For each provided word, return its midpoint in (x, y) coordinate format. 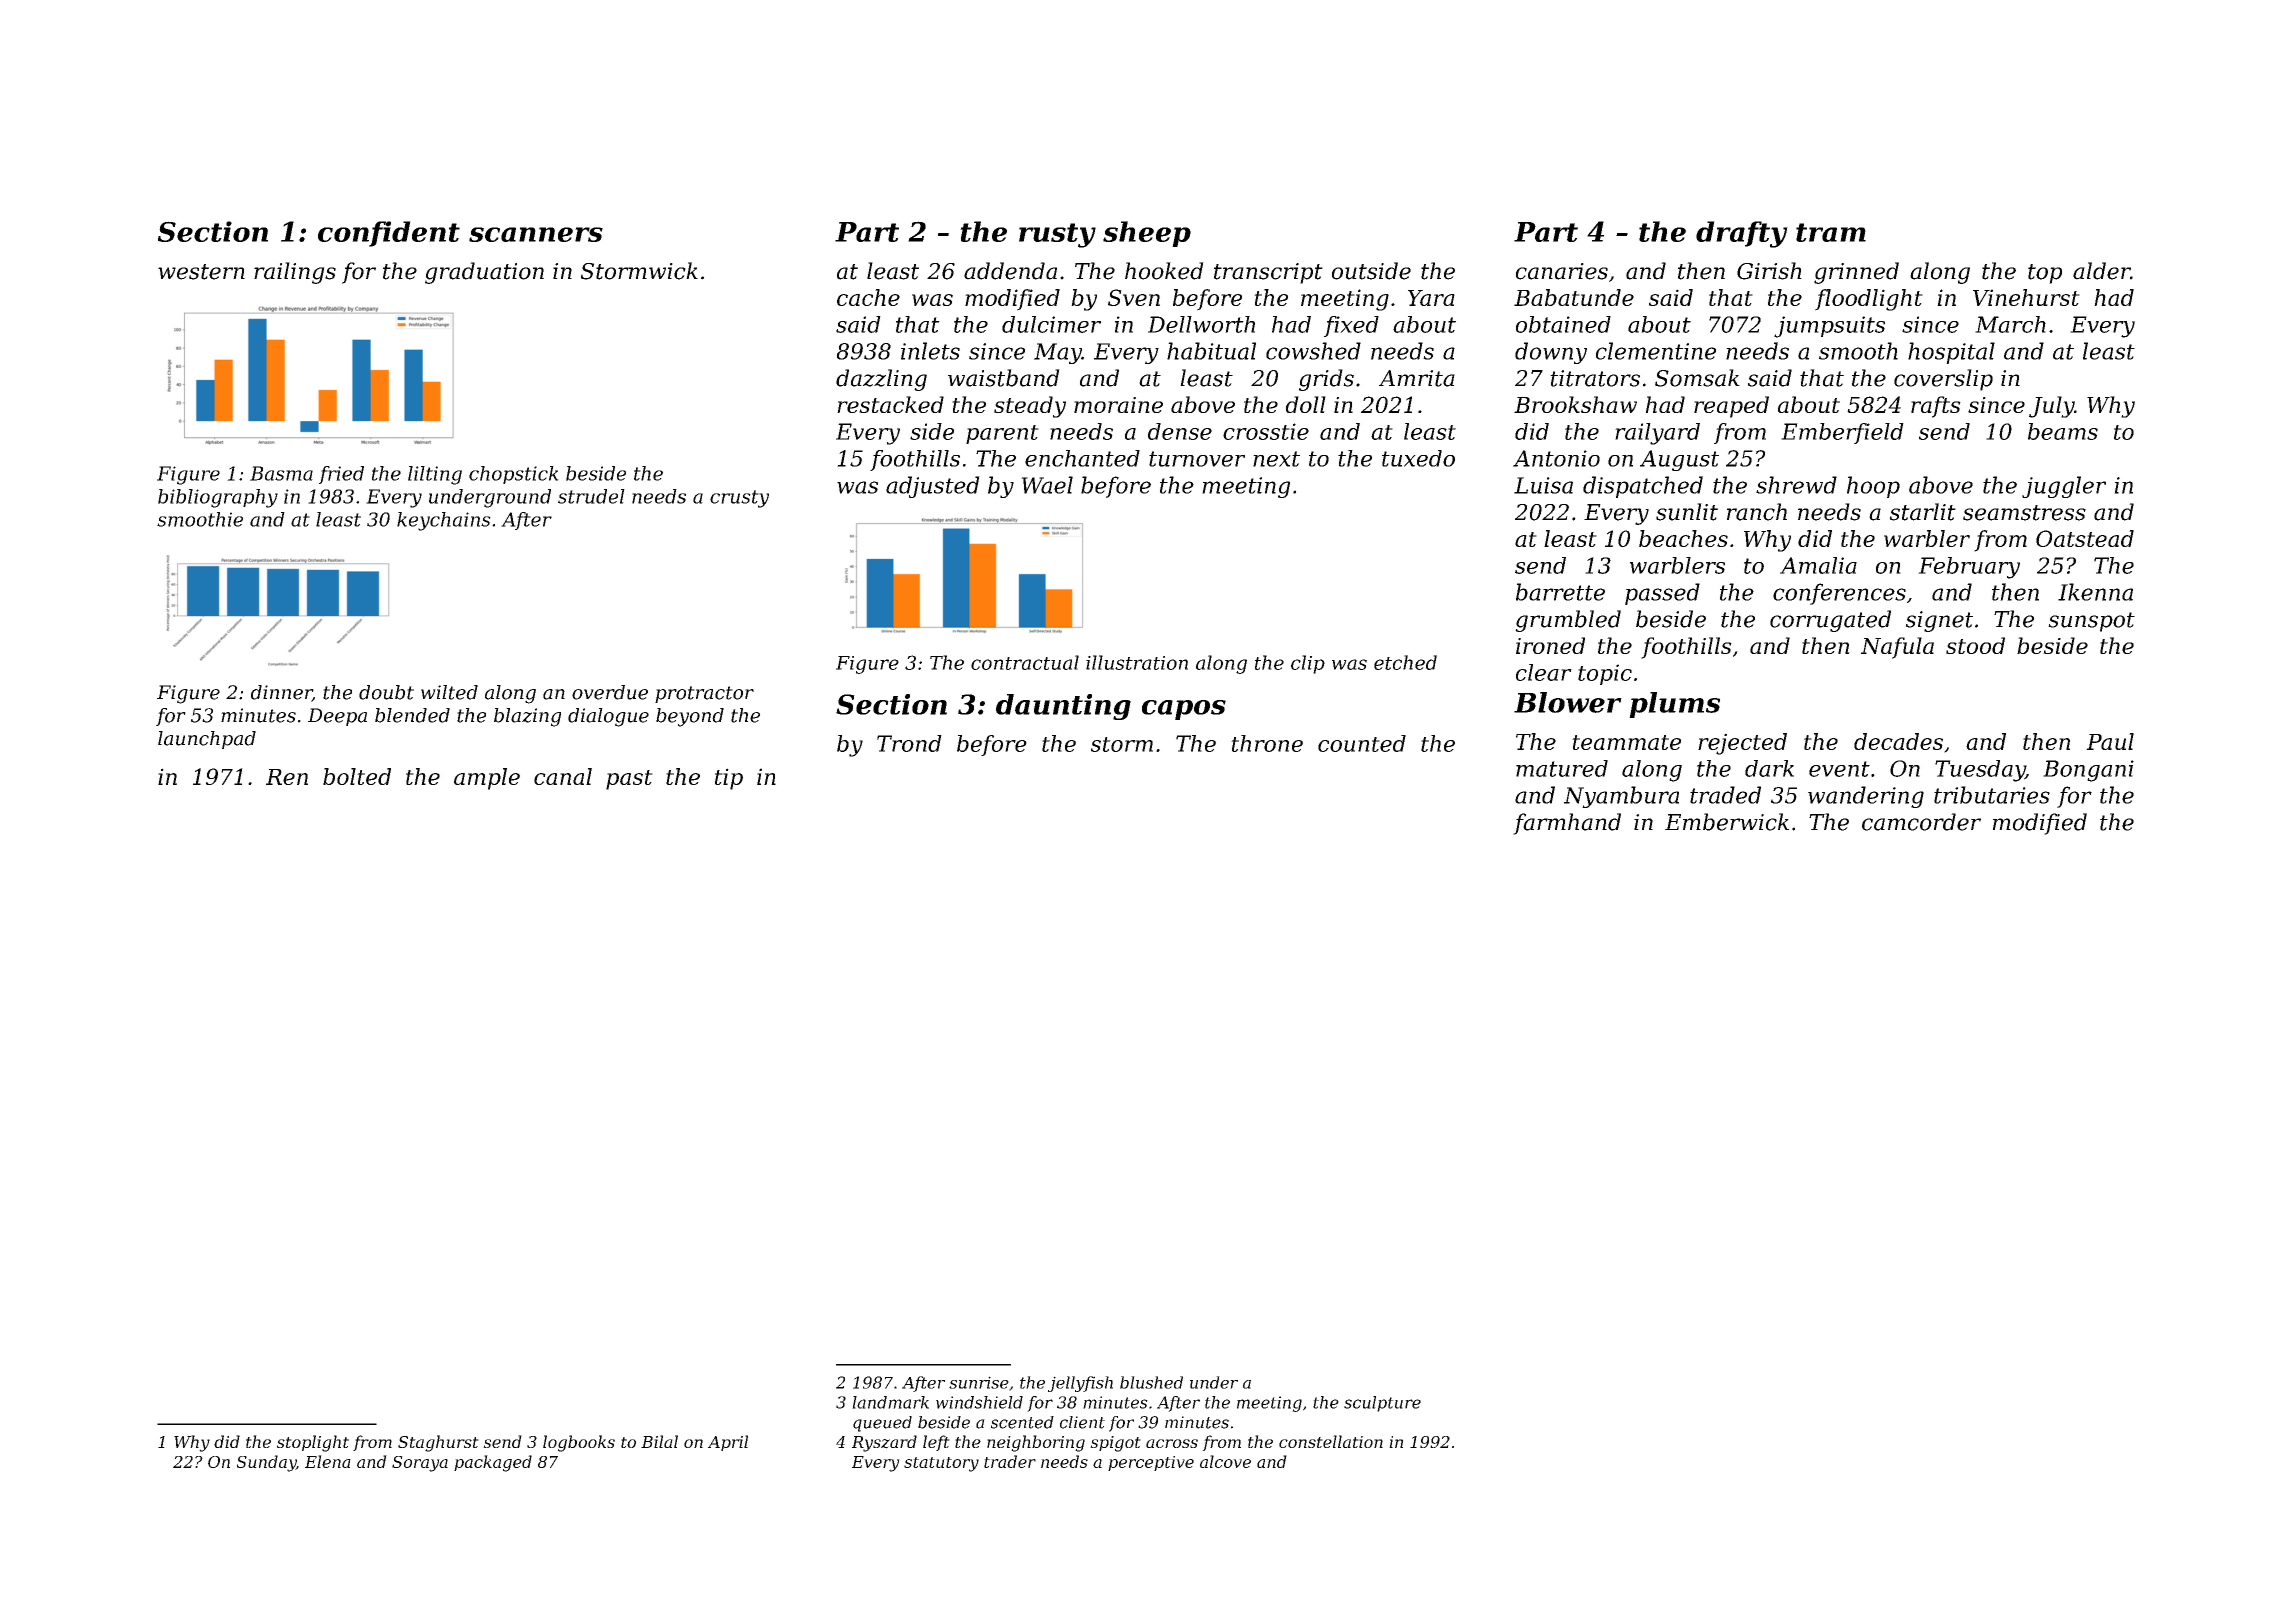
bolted (357, 776)
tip (729, 779)
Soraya (420, 1464)
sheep (1147, 234)
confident (389, 234)
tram (1831, 232)
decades (1898, 741)
